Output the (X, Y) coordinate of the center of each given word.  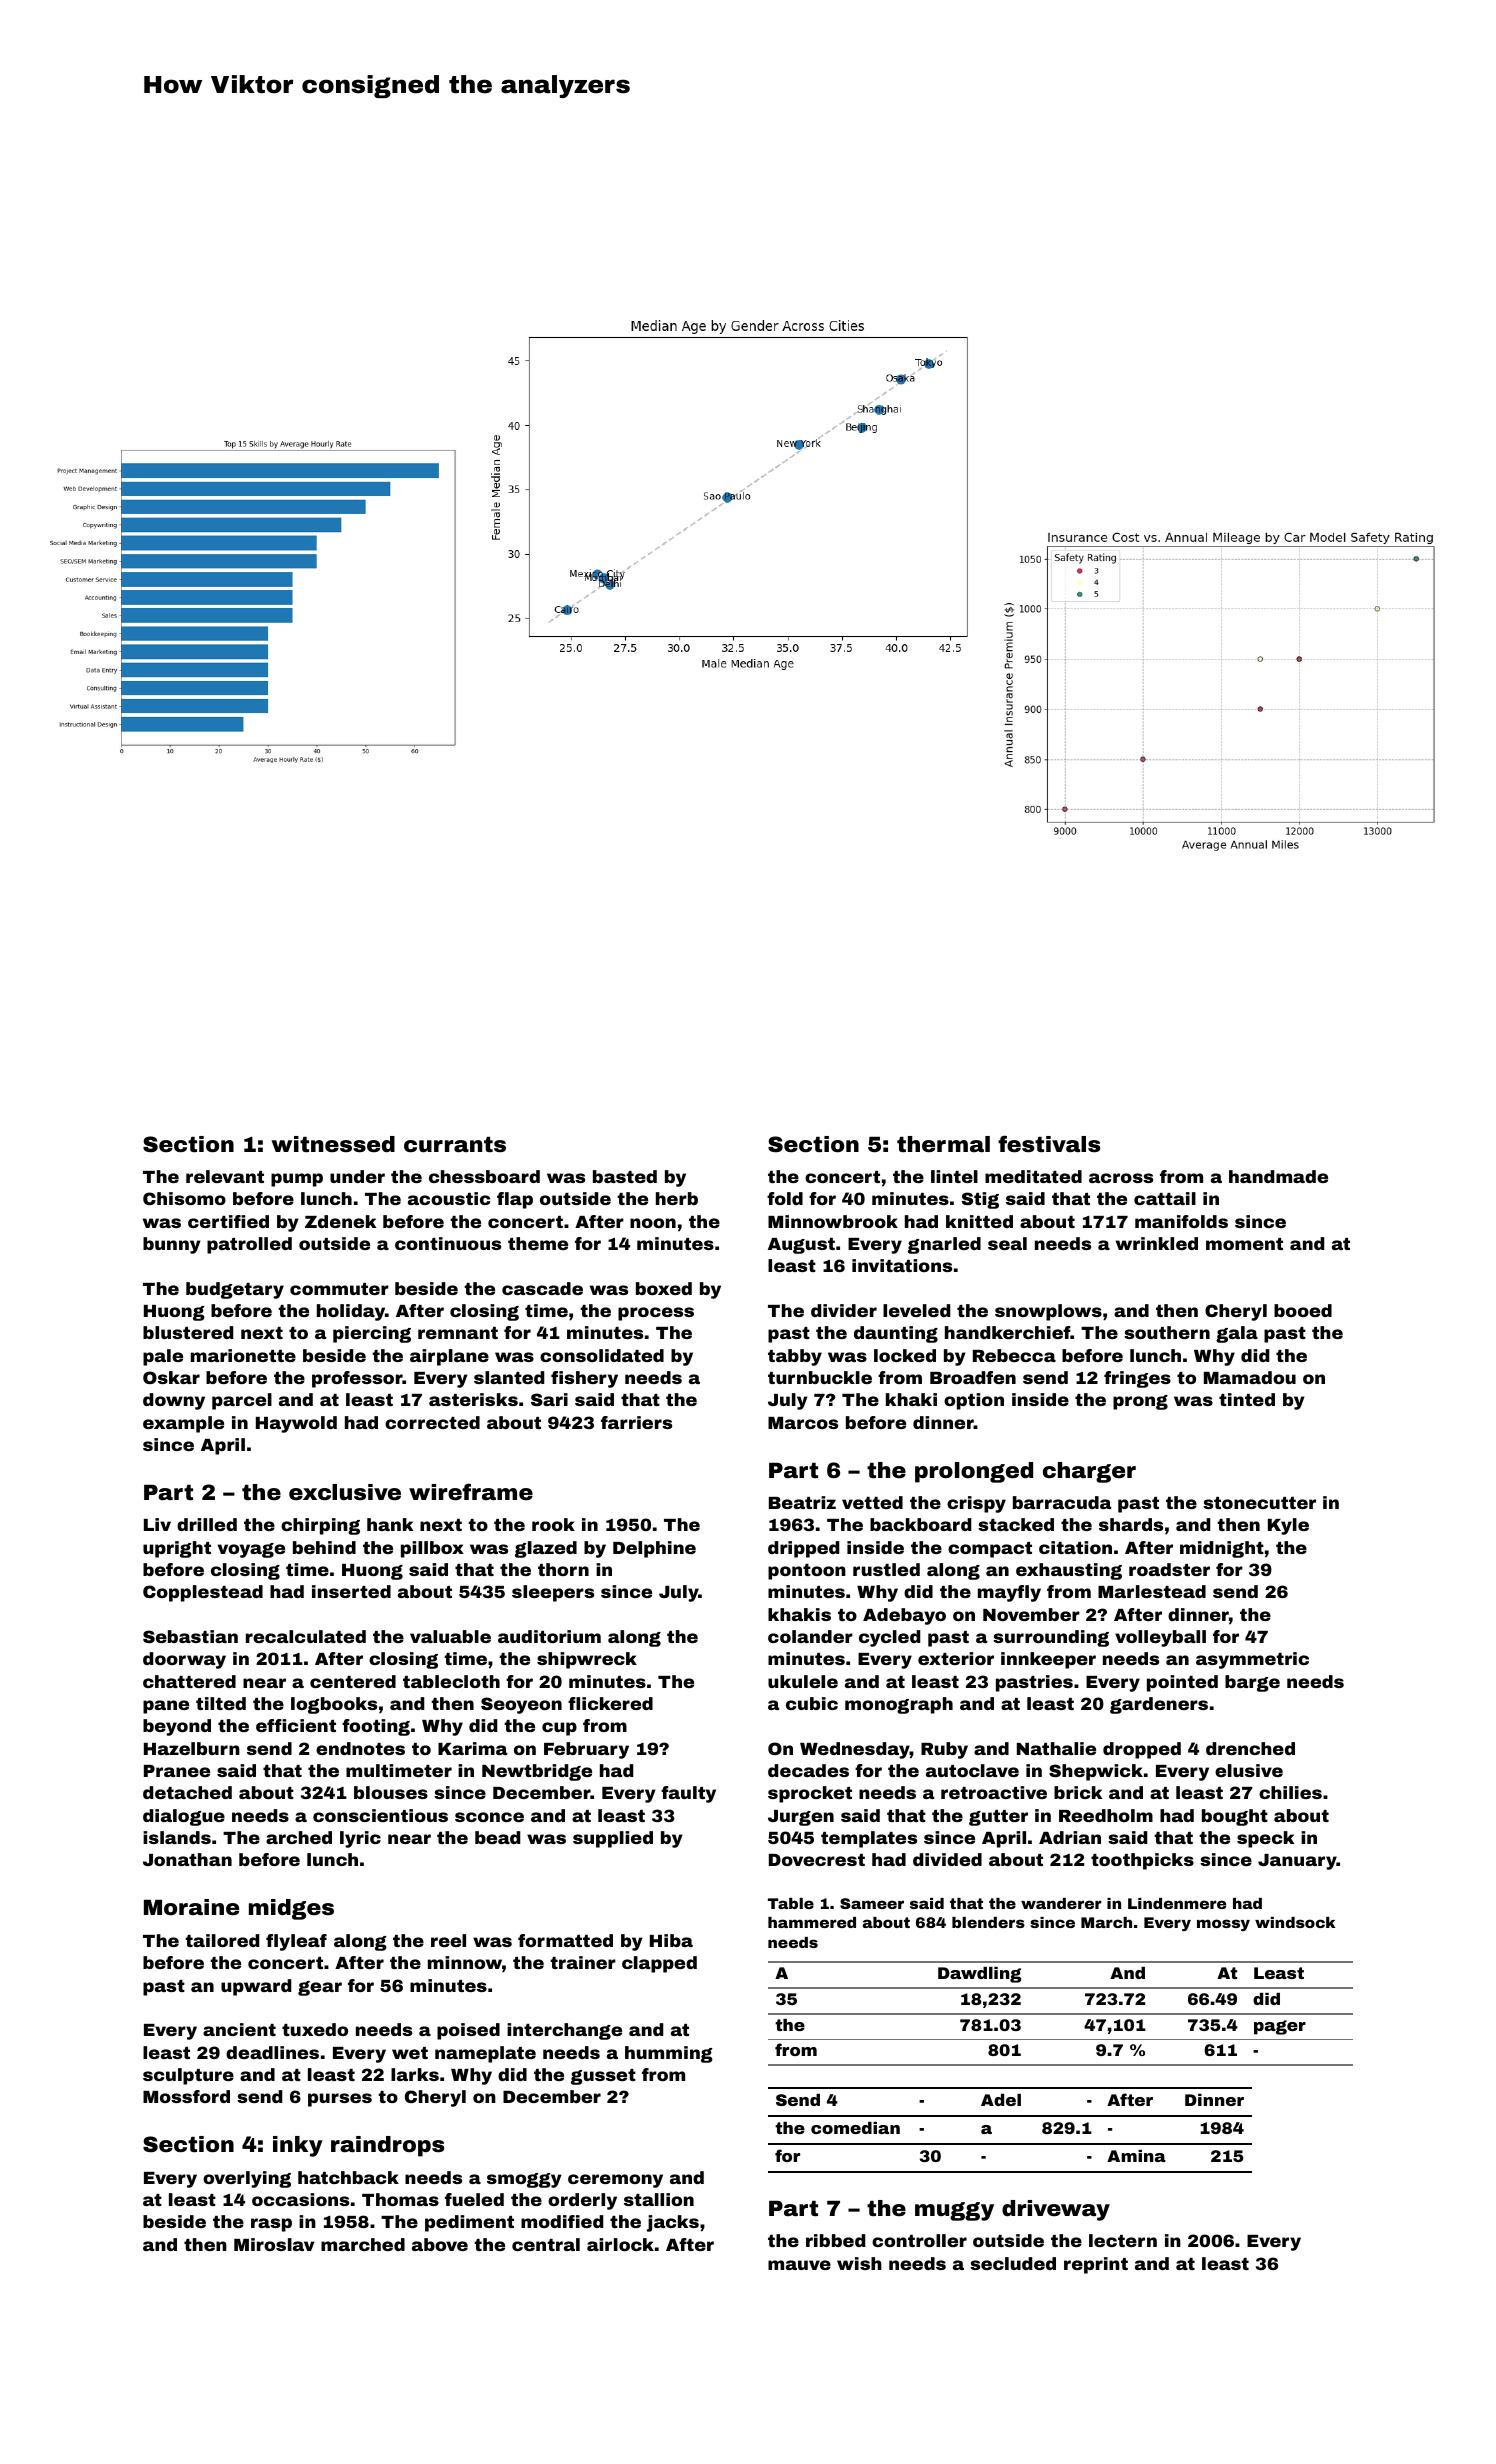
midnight (1222, 1549)
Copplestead (203, 1593)
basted (625, 1176)
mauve (799, 2265)
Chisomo (184, 1198)
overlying (247, 2179)
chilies (1290, 1792)
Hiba (671, 1940)
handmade (1278, 1176)
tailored (222, 1940)
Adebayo (904, 1616)
